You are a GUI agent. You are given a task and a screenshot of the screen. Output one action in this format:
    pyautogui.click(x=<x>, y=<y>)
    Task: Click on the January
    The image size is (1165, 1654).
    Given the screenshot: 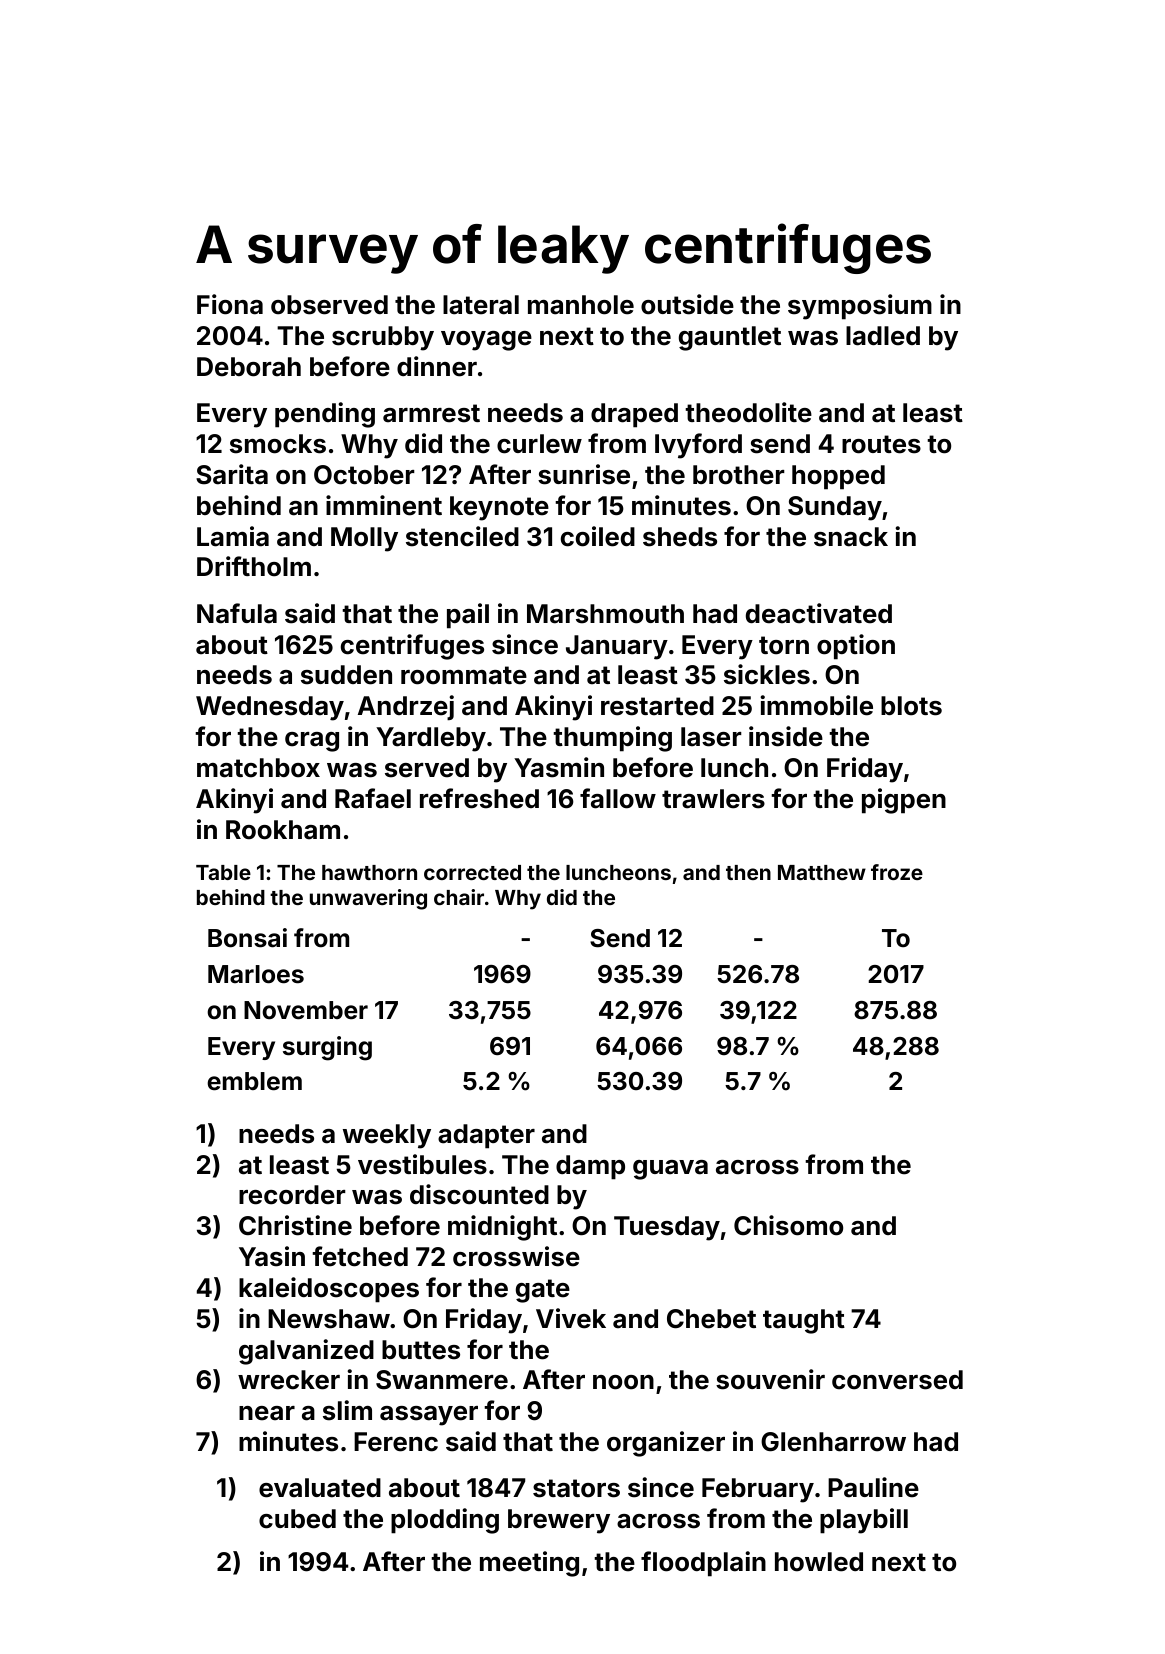 What is the action you would take?
    pyautogui.click(x=617, y=647)
